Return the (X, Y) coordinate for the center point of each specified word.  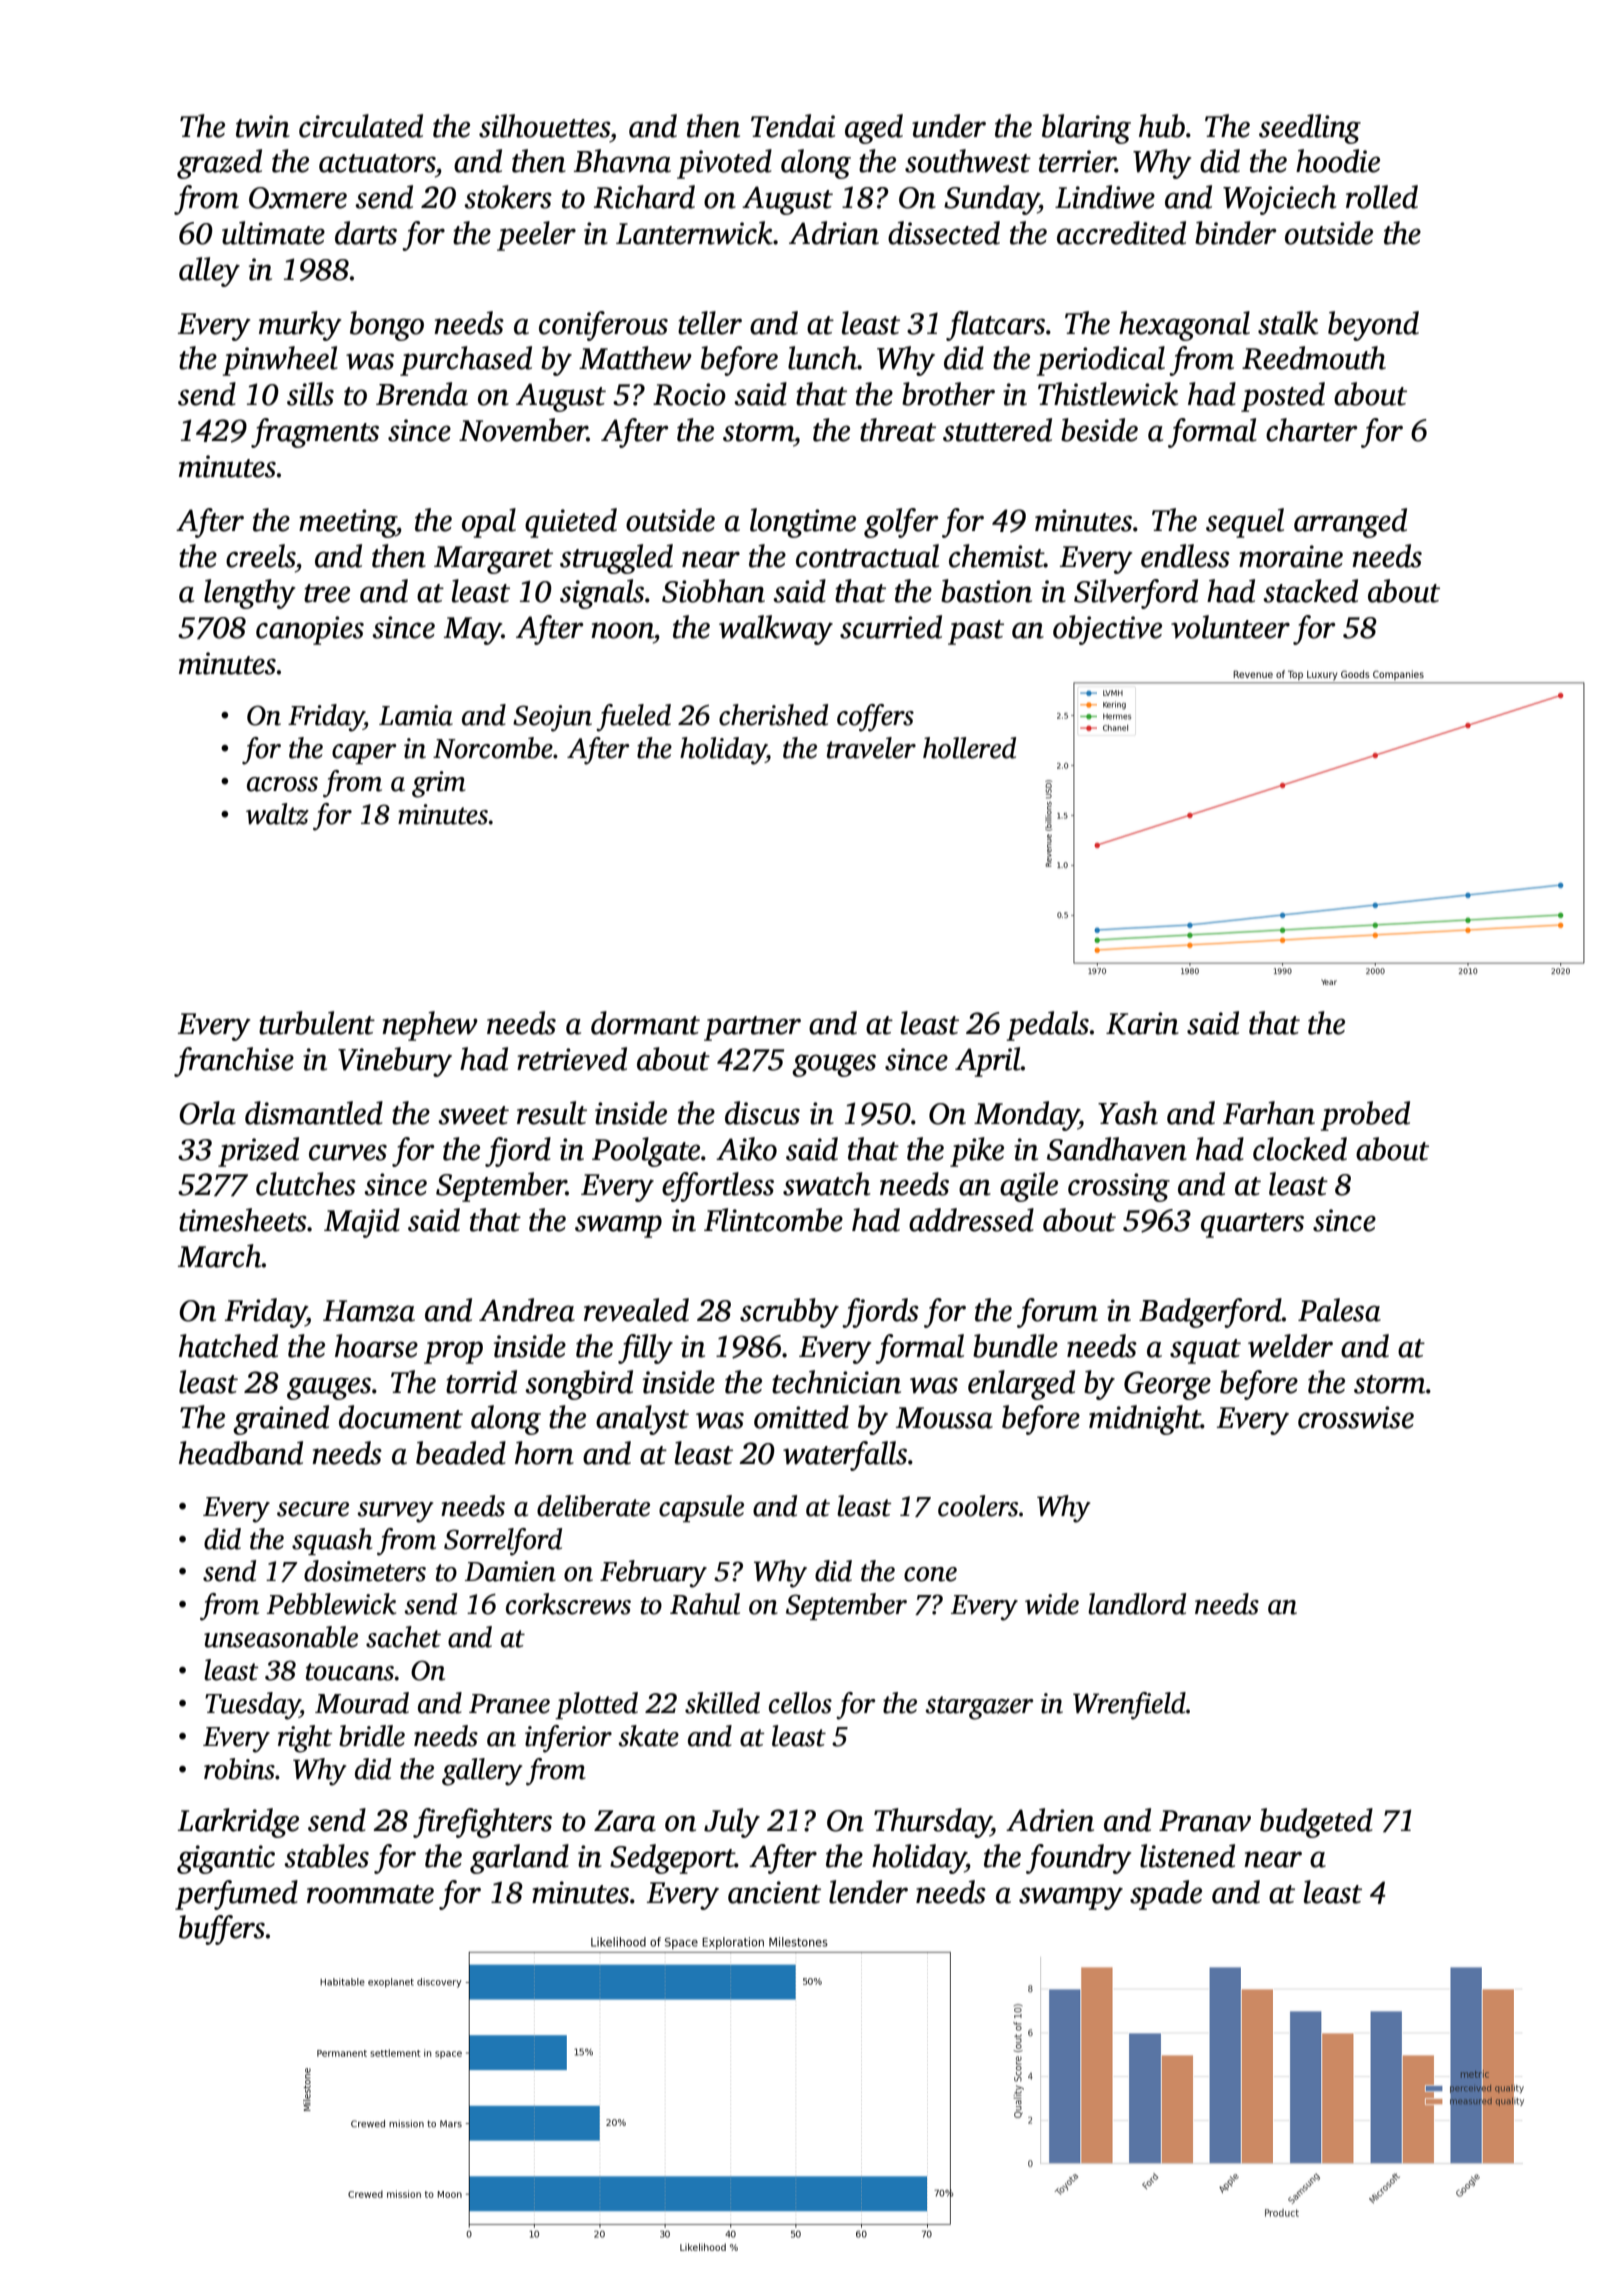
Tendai (793, 126)
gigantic (226, 1859)
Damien (510, 1571)
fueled (633, 718)
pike (977, 1152)
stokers (508, 197)
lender (868, 1892)
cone (930, 1574)
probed (1365, 1116)
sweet (473, 1115)
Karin (1142, 1023)
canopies (310, 630)
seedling (1310, 129)
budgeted (1316, 1823)
